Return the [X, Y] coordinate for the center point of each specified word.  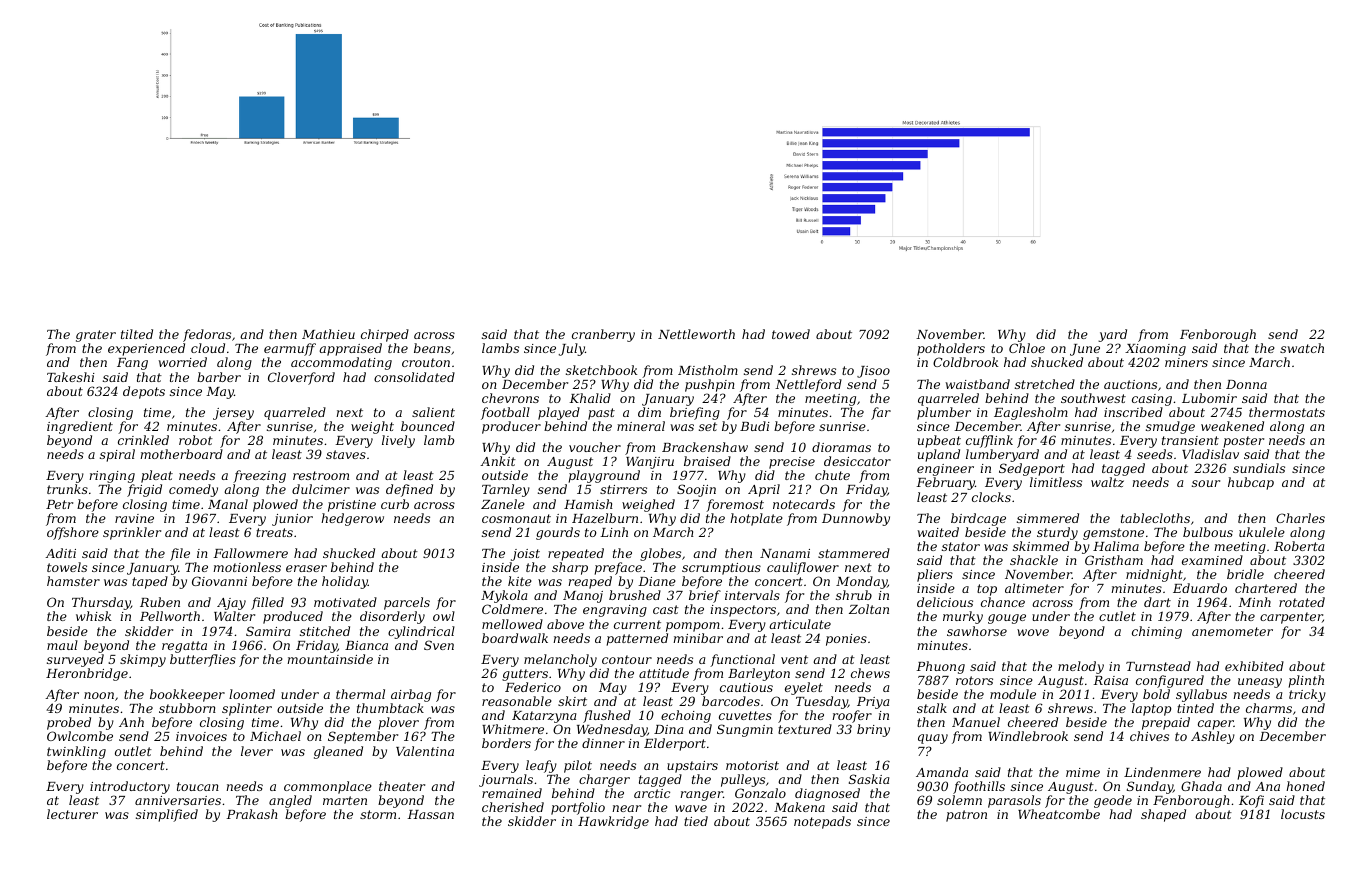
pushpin [710, 385]
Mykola [504, 596]
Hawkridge [613, 822]
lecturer [72, 814]
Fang [132, 364]
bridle [1245, 574]
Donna [1246, 384]
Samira [268, 631]
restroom [321, 475]
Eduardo [1200, 588]
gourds [558, 533]
